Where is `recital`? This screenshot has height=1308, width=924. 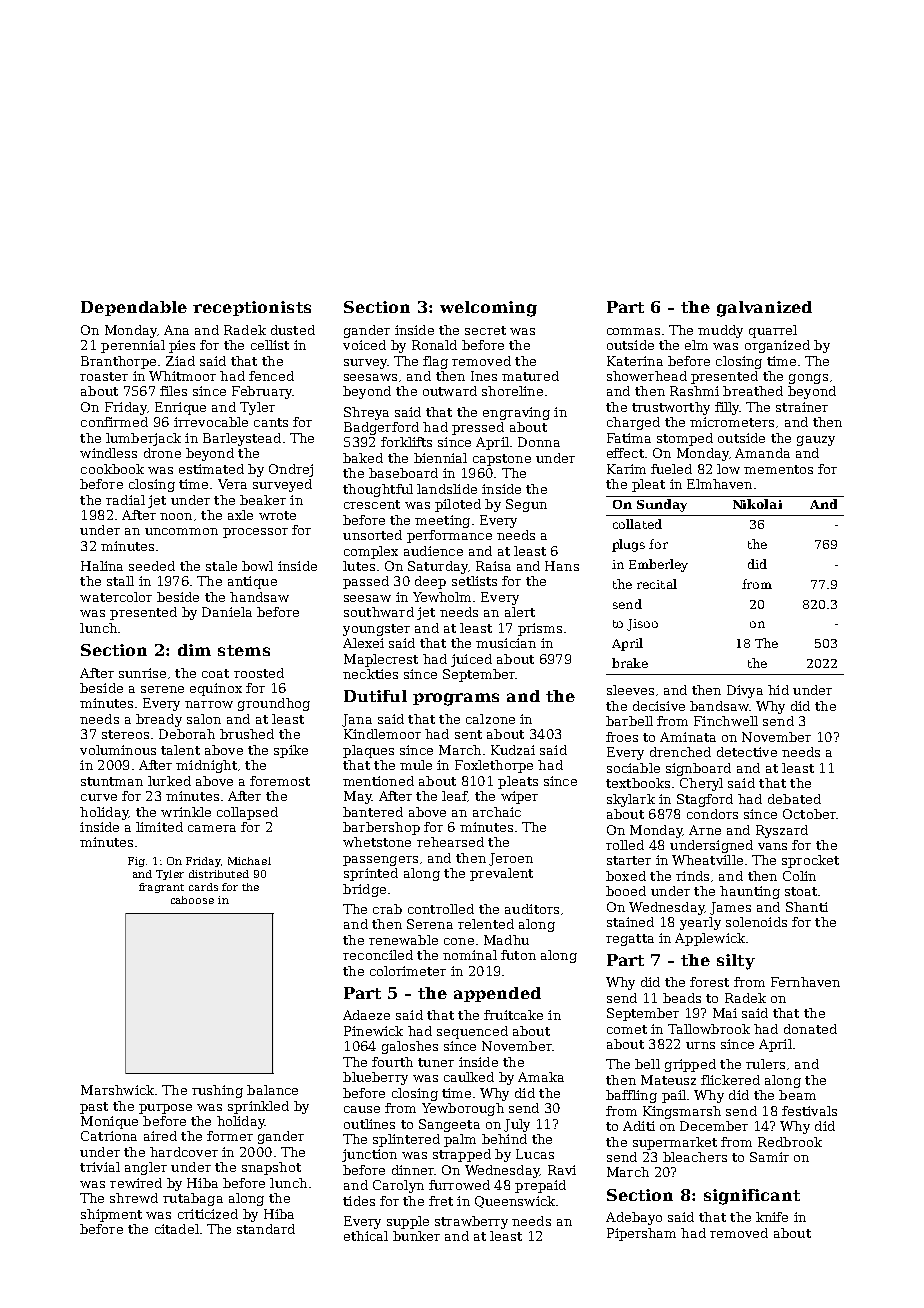 recital is located at coordinates (657, 584).
